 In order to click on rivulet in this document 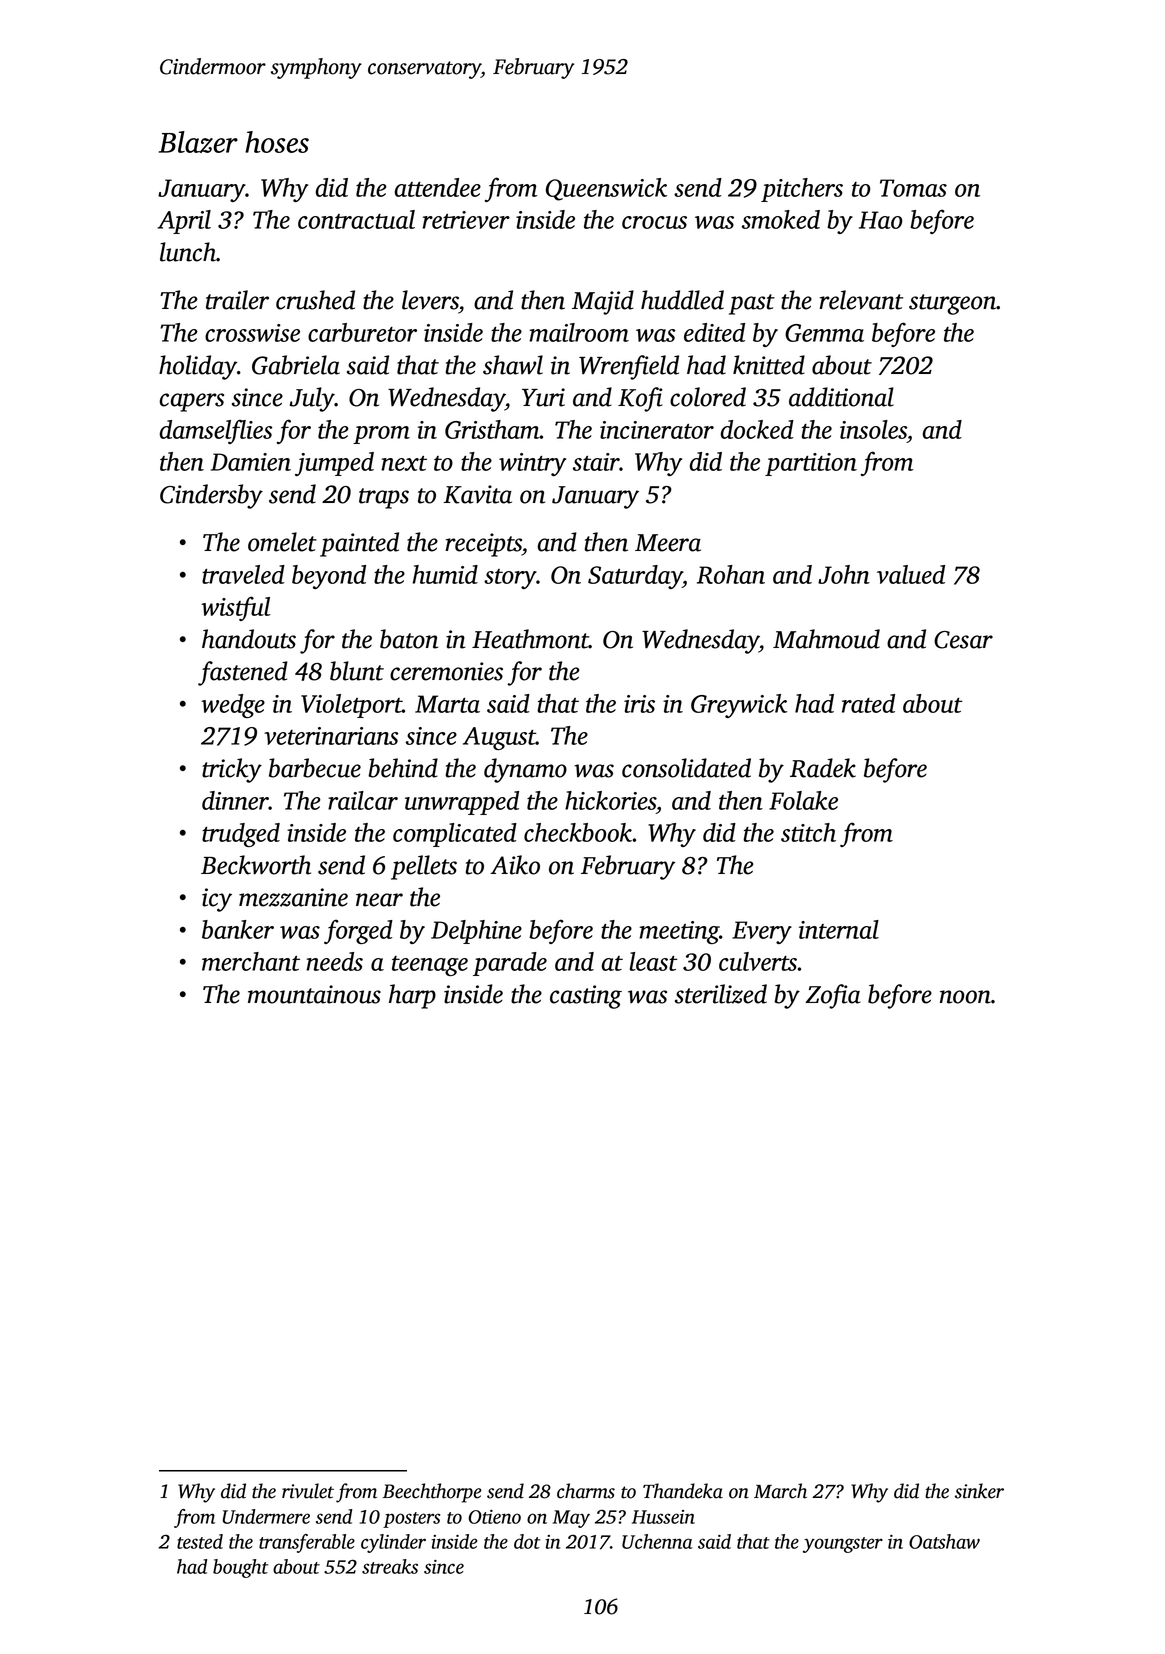, I will do `click(308, 1491)`.
